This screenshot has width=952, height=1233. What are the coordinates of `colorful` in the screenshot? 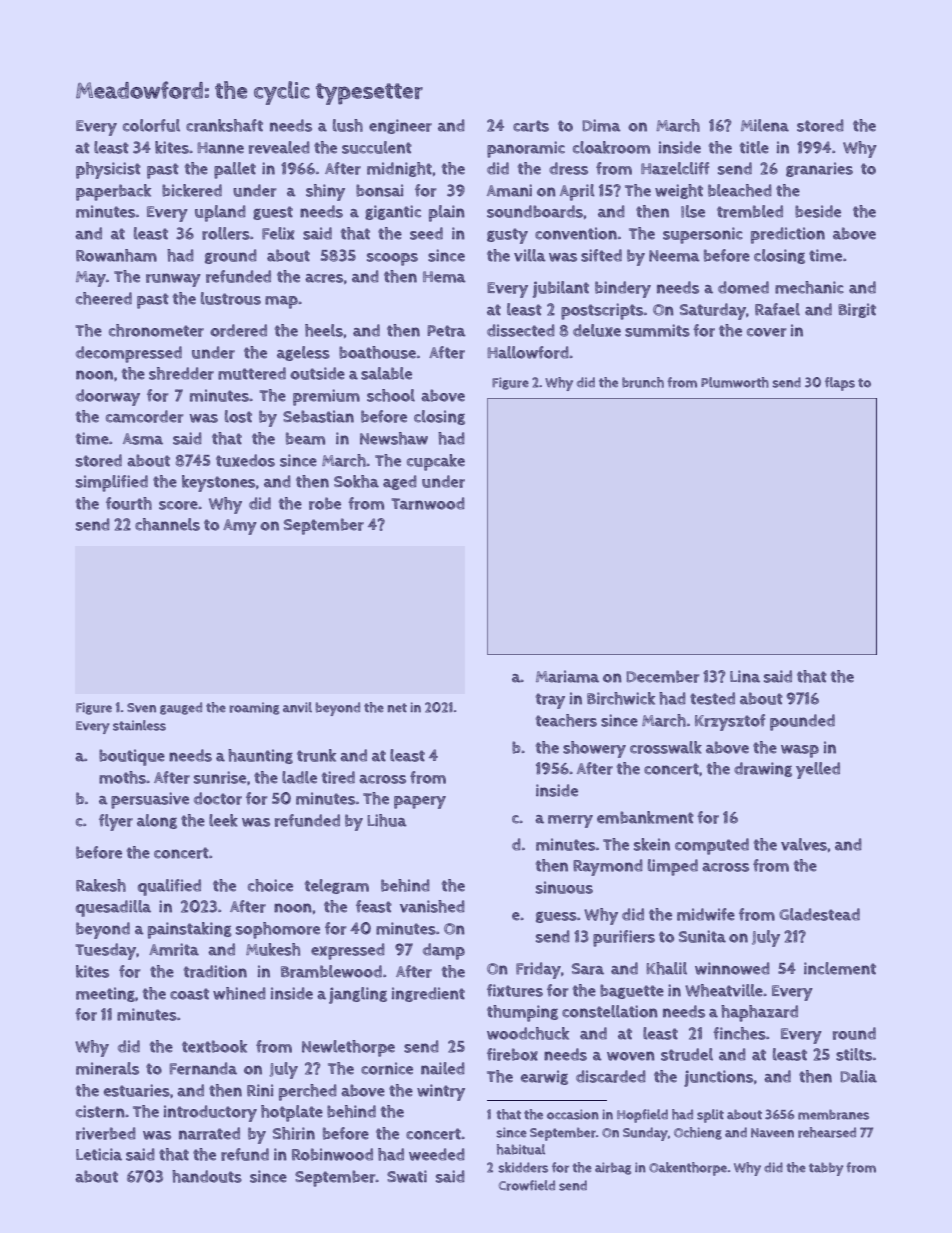 It's located at (151, 125).
